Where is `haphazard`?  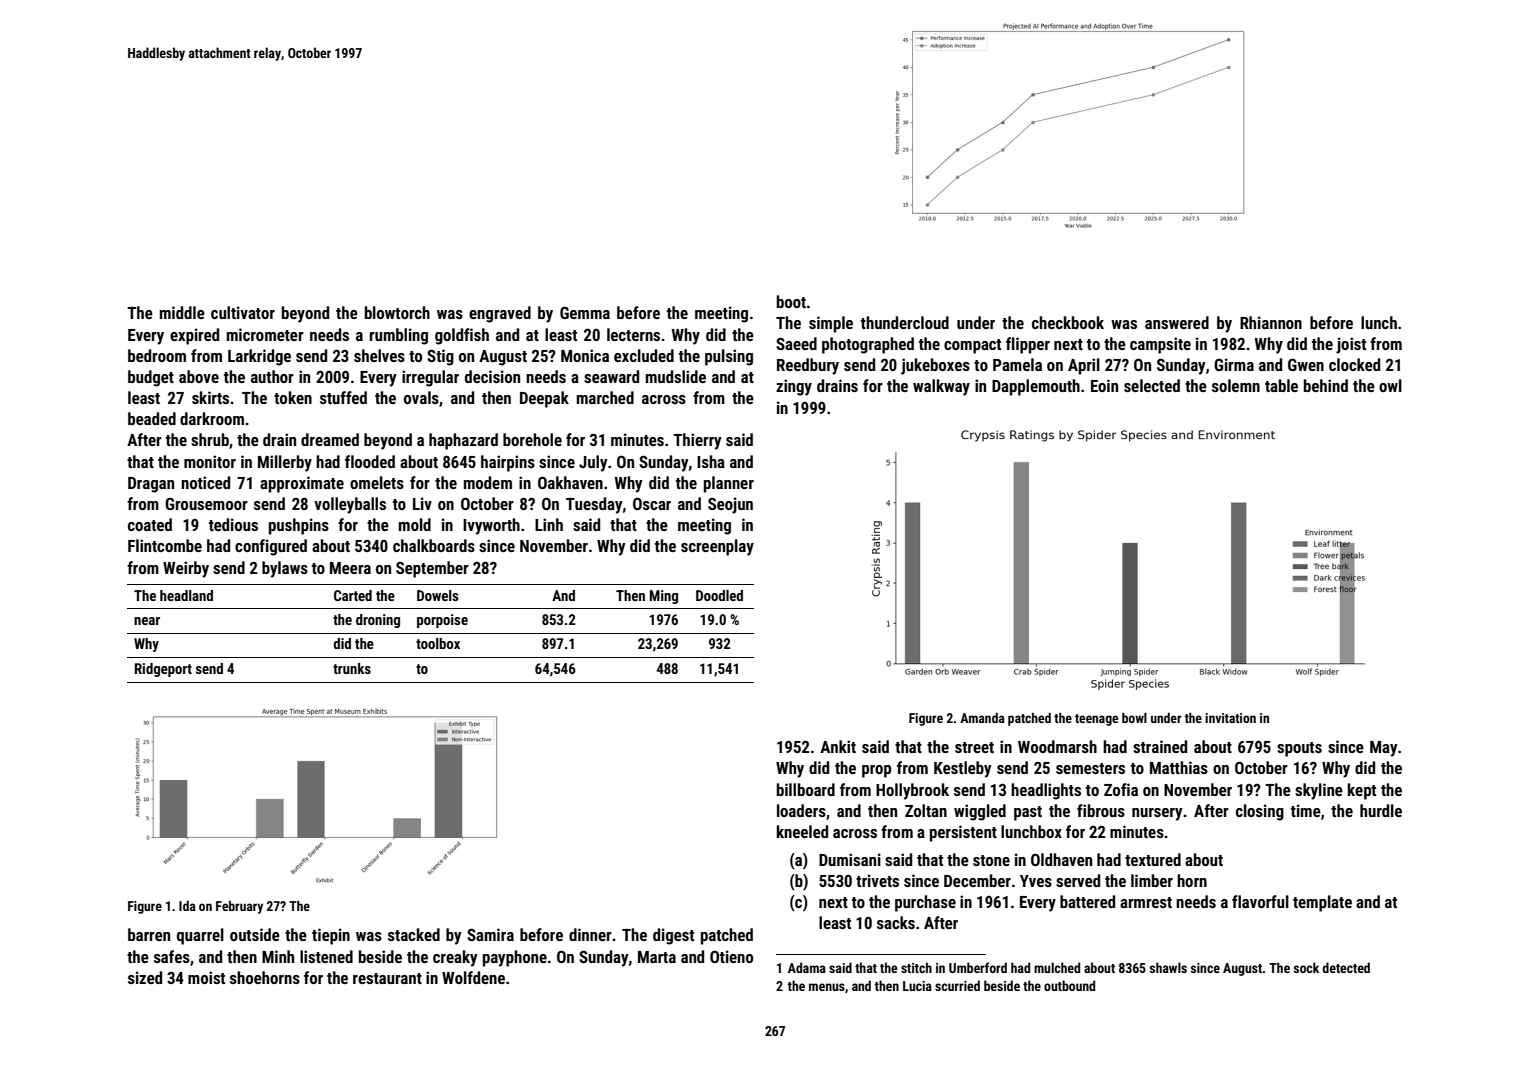
haphazard is located at coordinates (463, 441).
